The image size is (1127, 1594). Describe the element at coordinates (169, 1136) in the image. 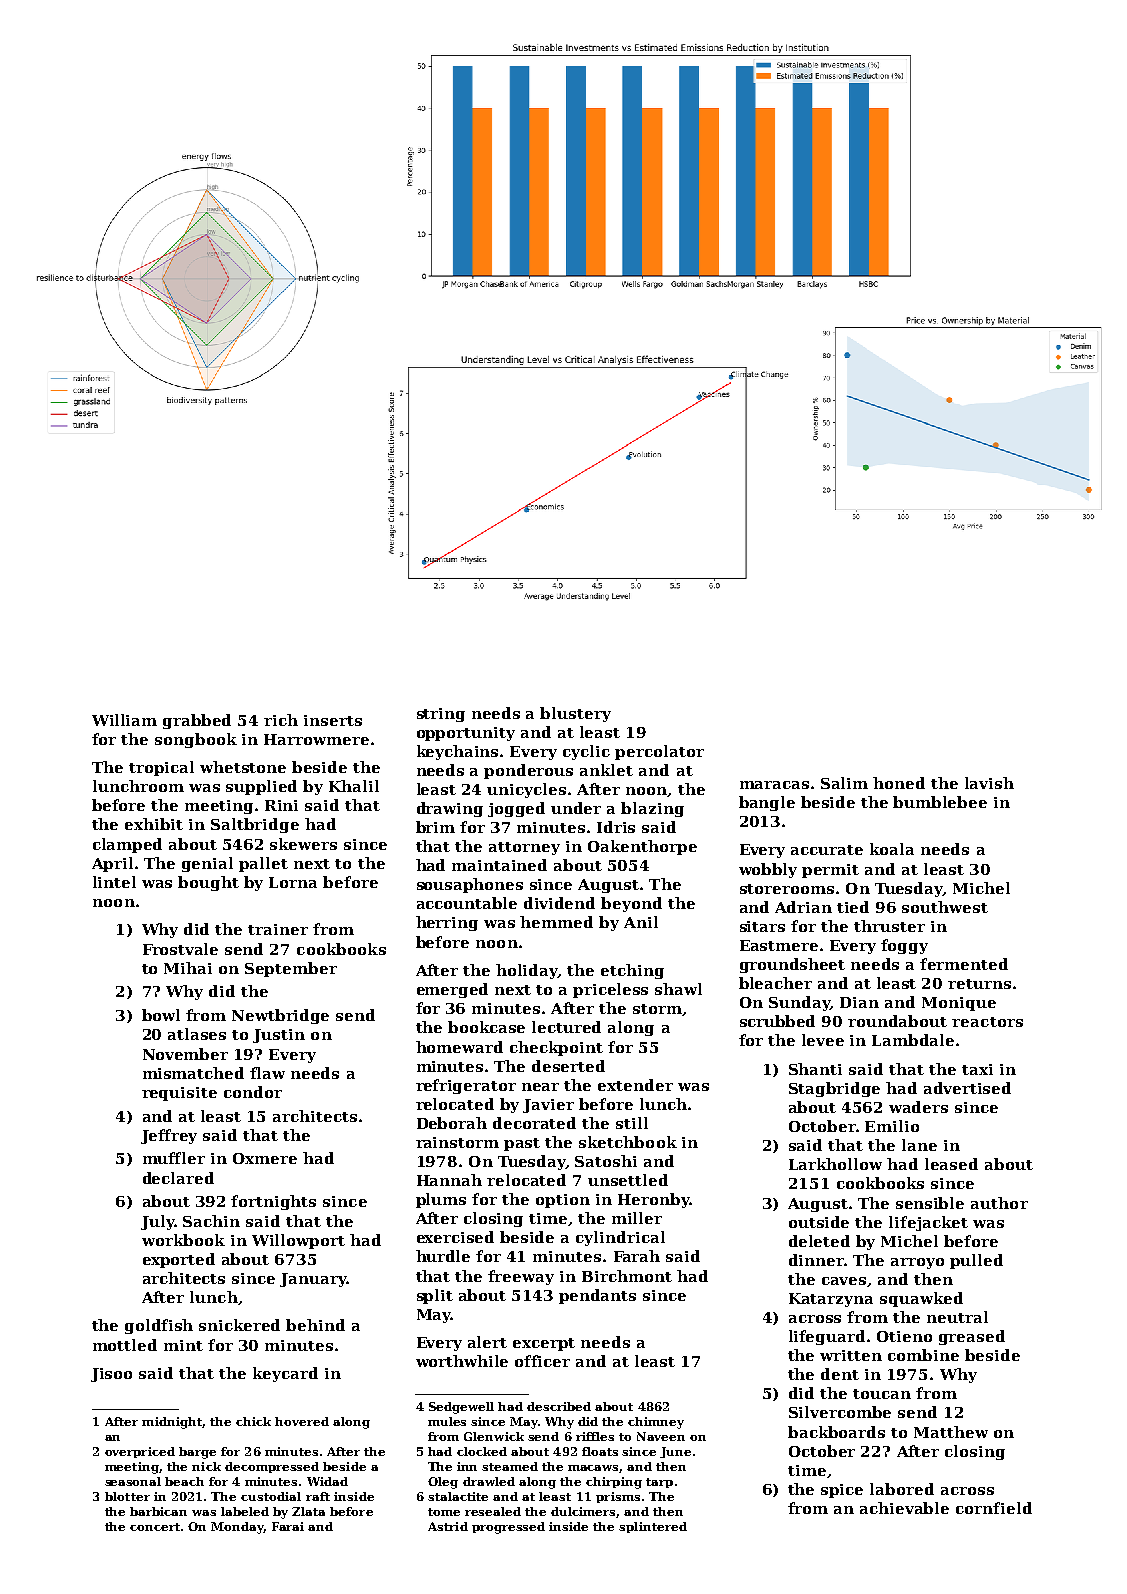

I see `Jeffrey` at that location.
